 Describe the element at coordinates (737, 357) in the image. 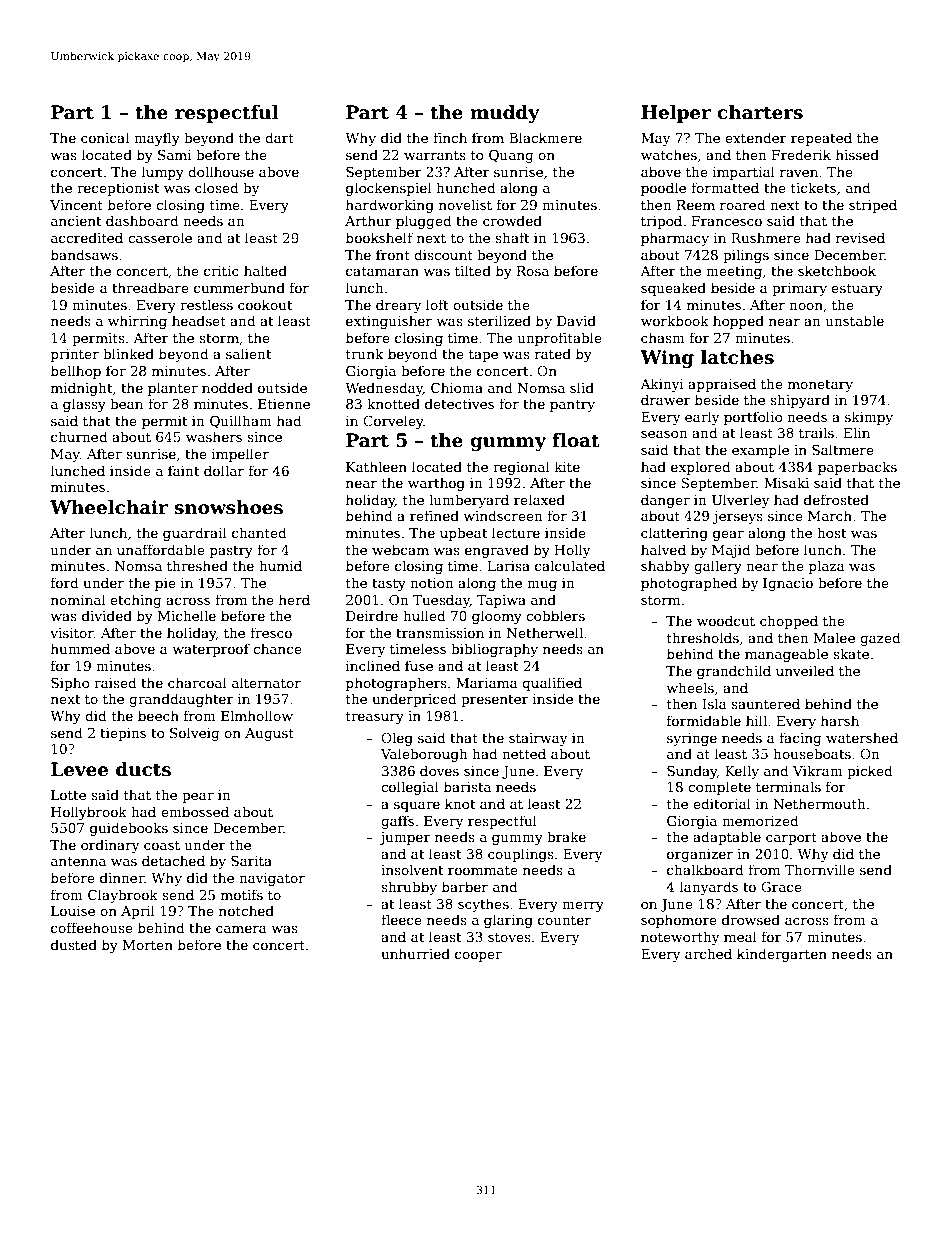

I see `latches` at that location.
